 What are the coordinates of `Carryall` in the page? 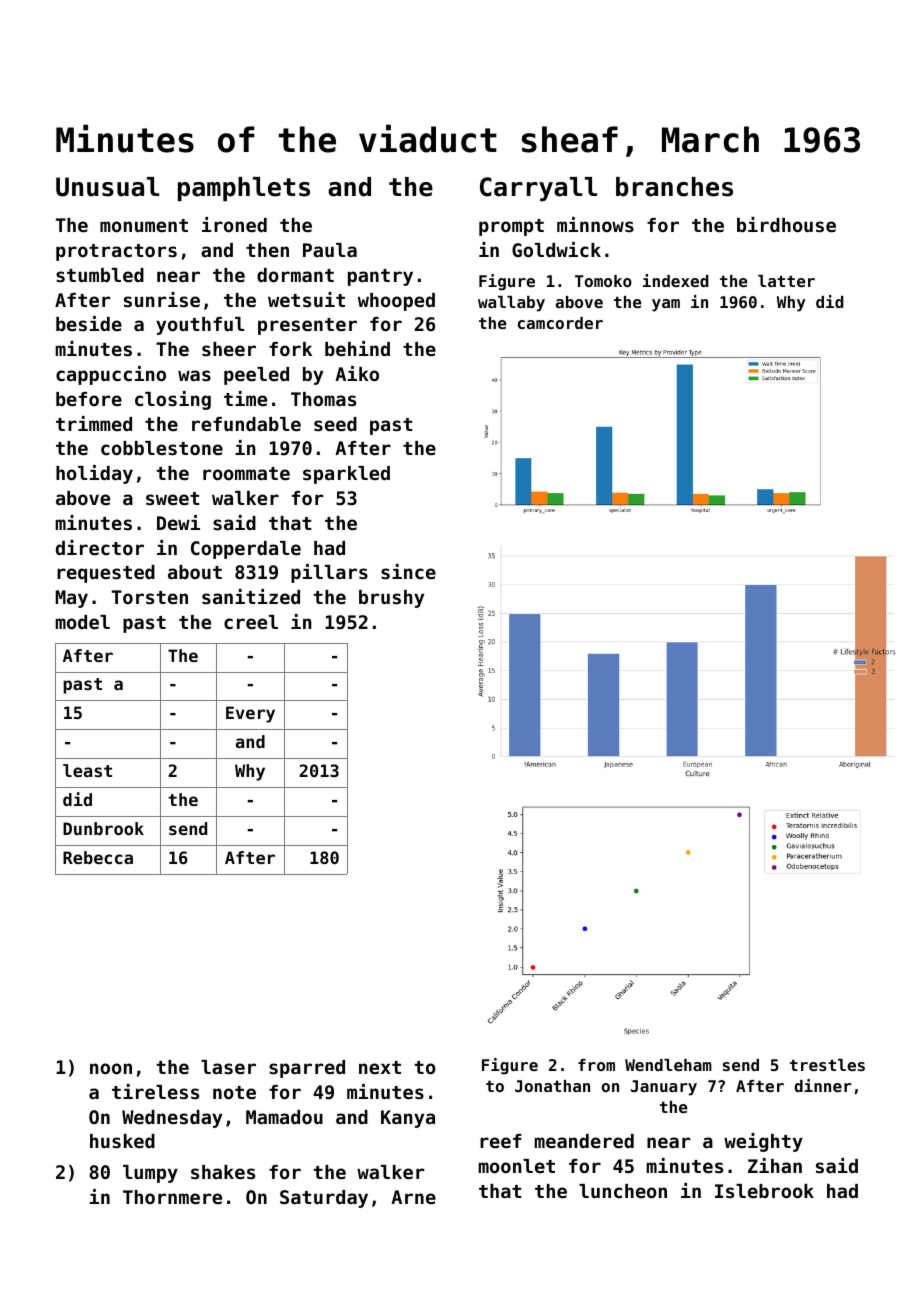 It's located at (538, 189).
